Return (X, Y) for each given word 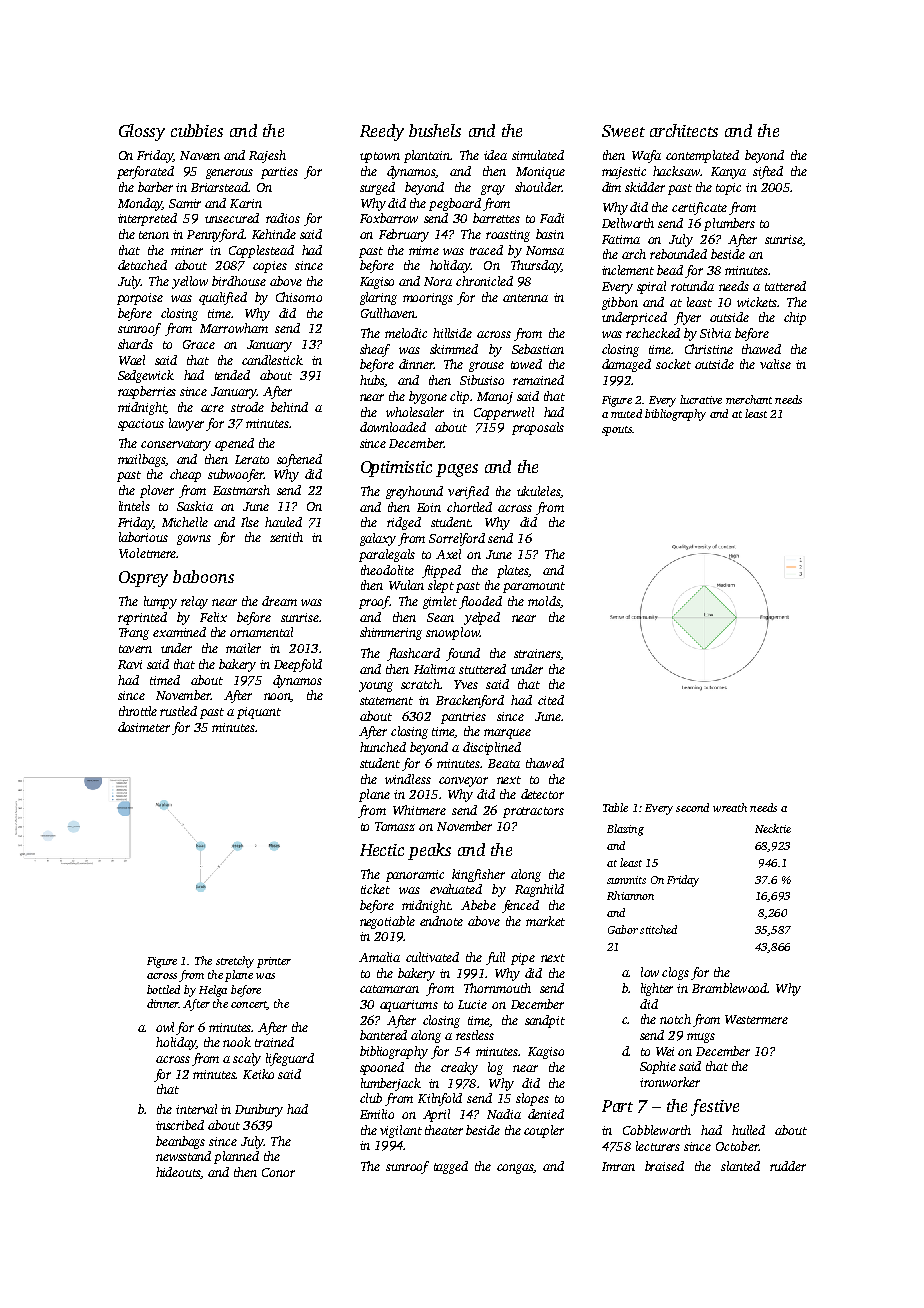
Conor (278, 1172)
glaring (378, 298)
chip (795, 318)
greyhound (414, 492)
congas (515, 1169)
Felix (213, 617)
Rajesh (267, 156)
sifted (768, 172)
